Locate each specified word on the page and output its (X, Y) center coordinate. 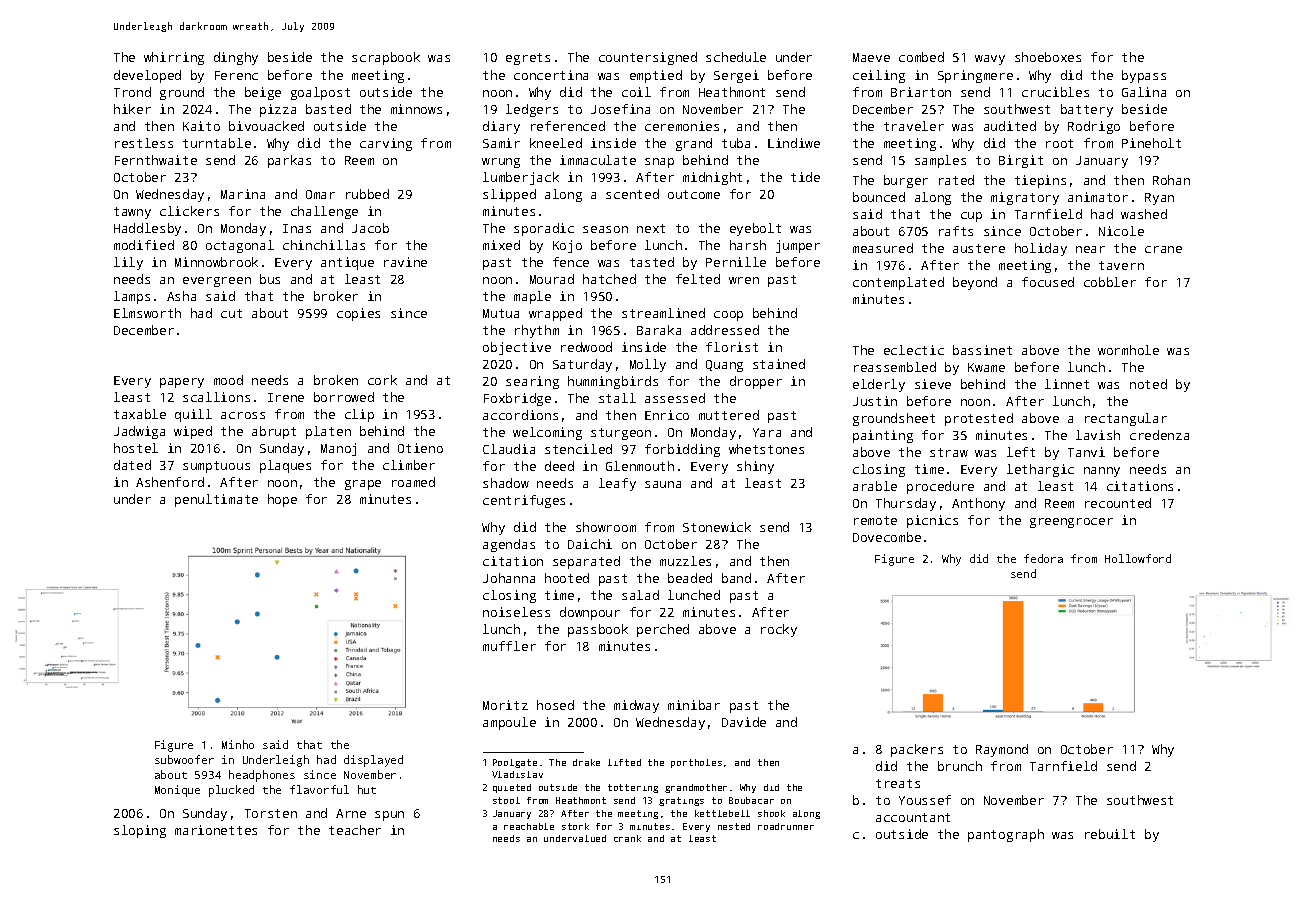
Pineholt (1151, 143)
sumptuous (216, 467)
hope (282, 500)
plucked (231, 791)
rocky (779, 630)
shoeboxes (1048, 57)
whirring (174, 58)
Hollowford (1138, 558)
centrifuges (524, 501)
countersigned (648, 58)
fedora (1043, 558)
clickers (189, 211)
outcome (694, 194)
